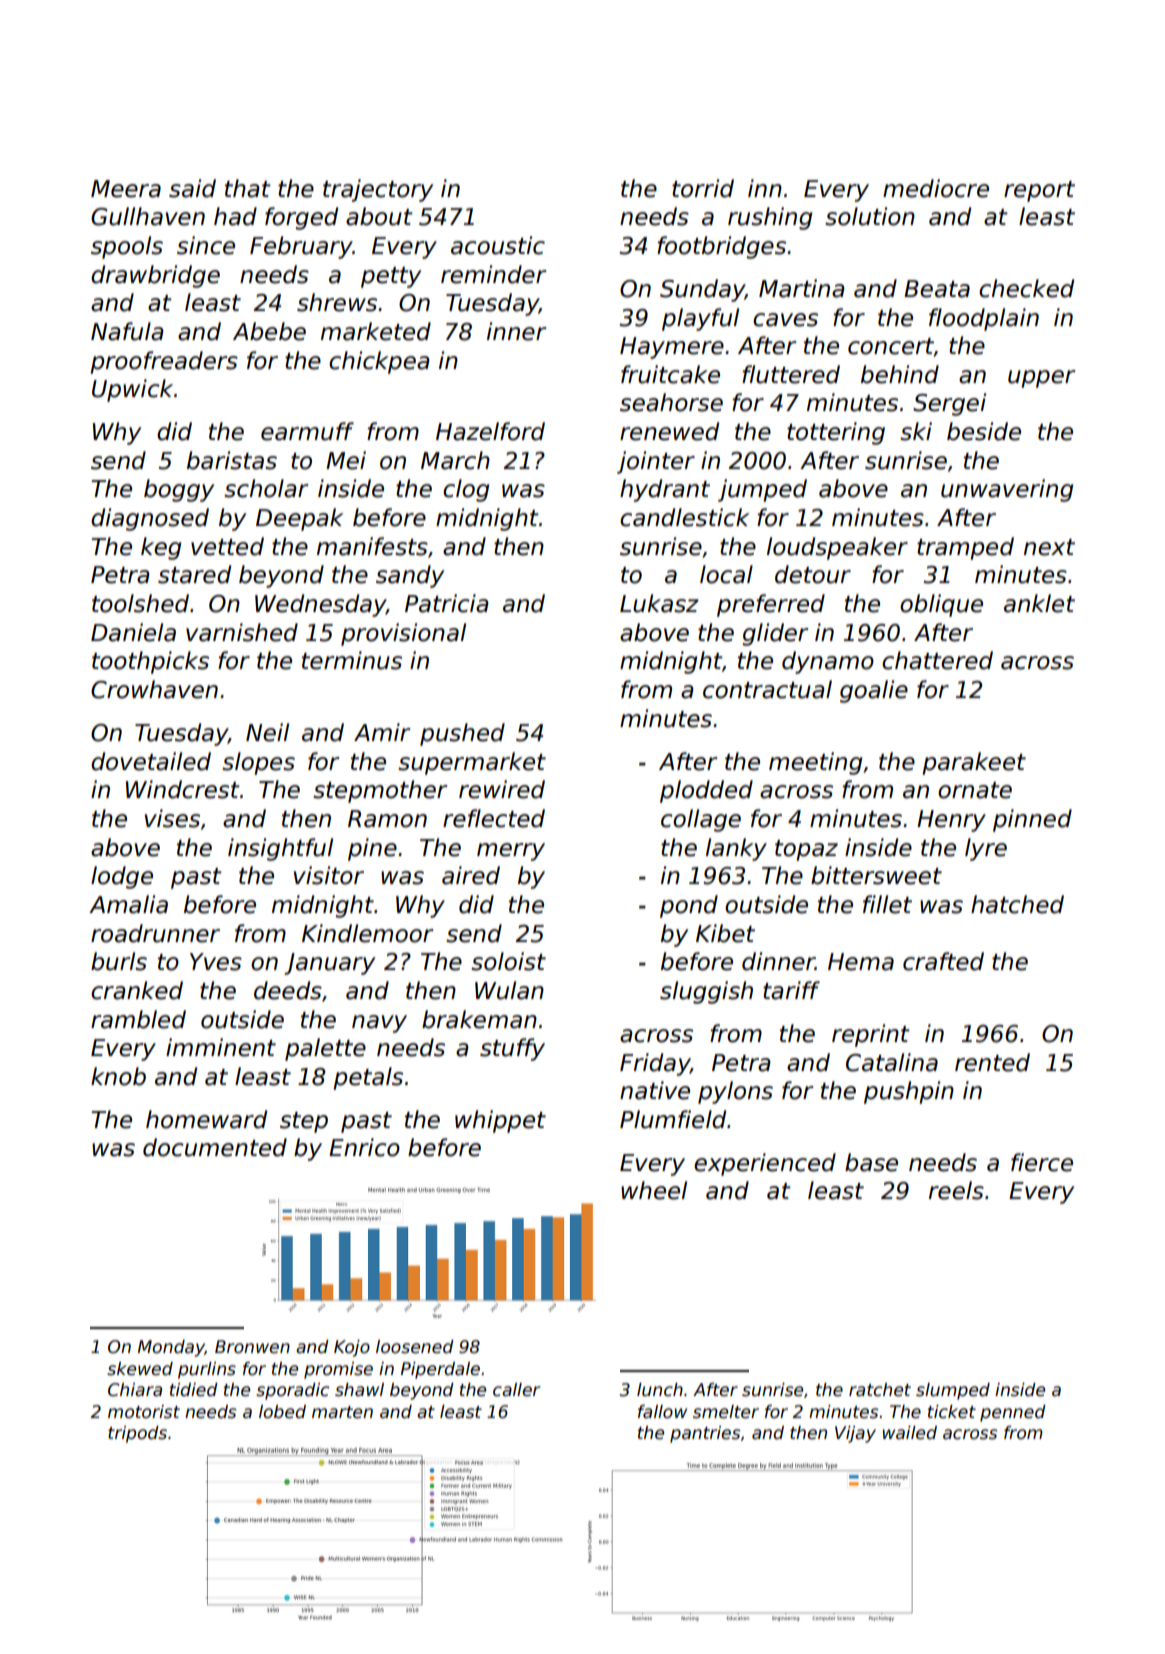 The image size is (1165, 1654). Describe the element at coordinates (767, 689) in the page. I see `contractual` at that location.
